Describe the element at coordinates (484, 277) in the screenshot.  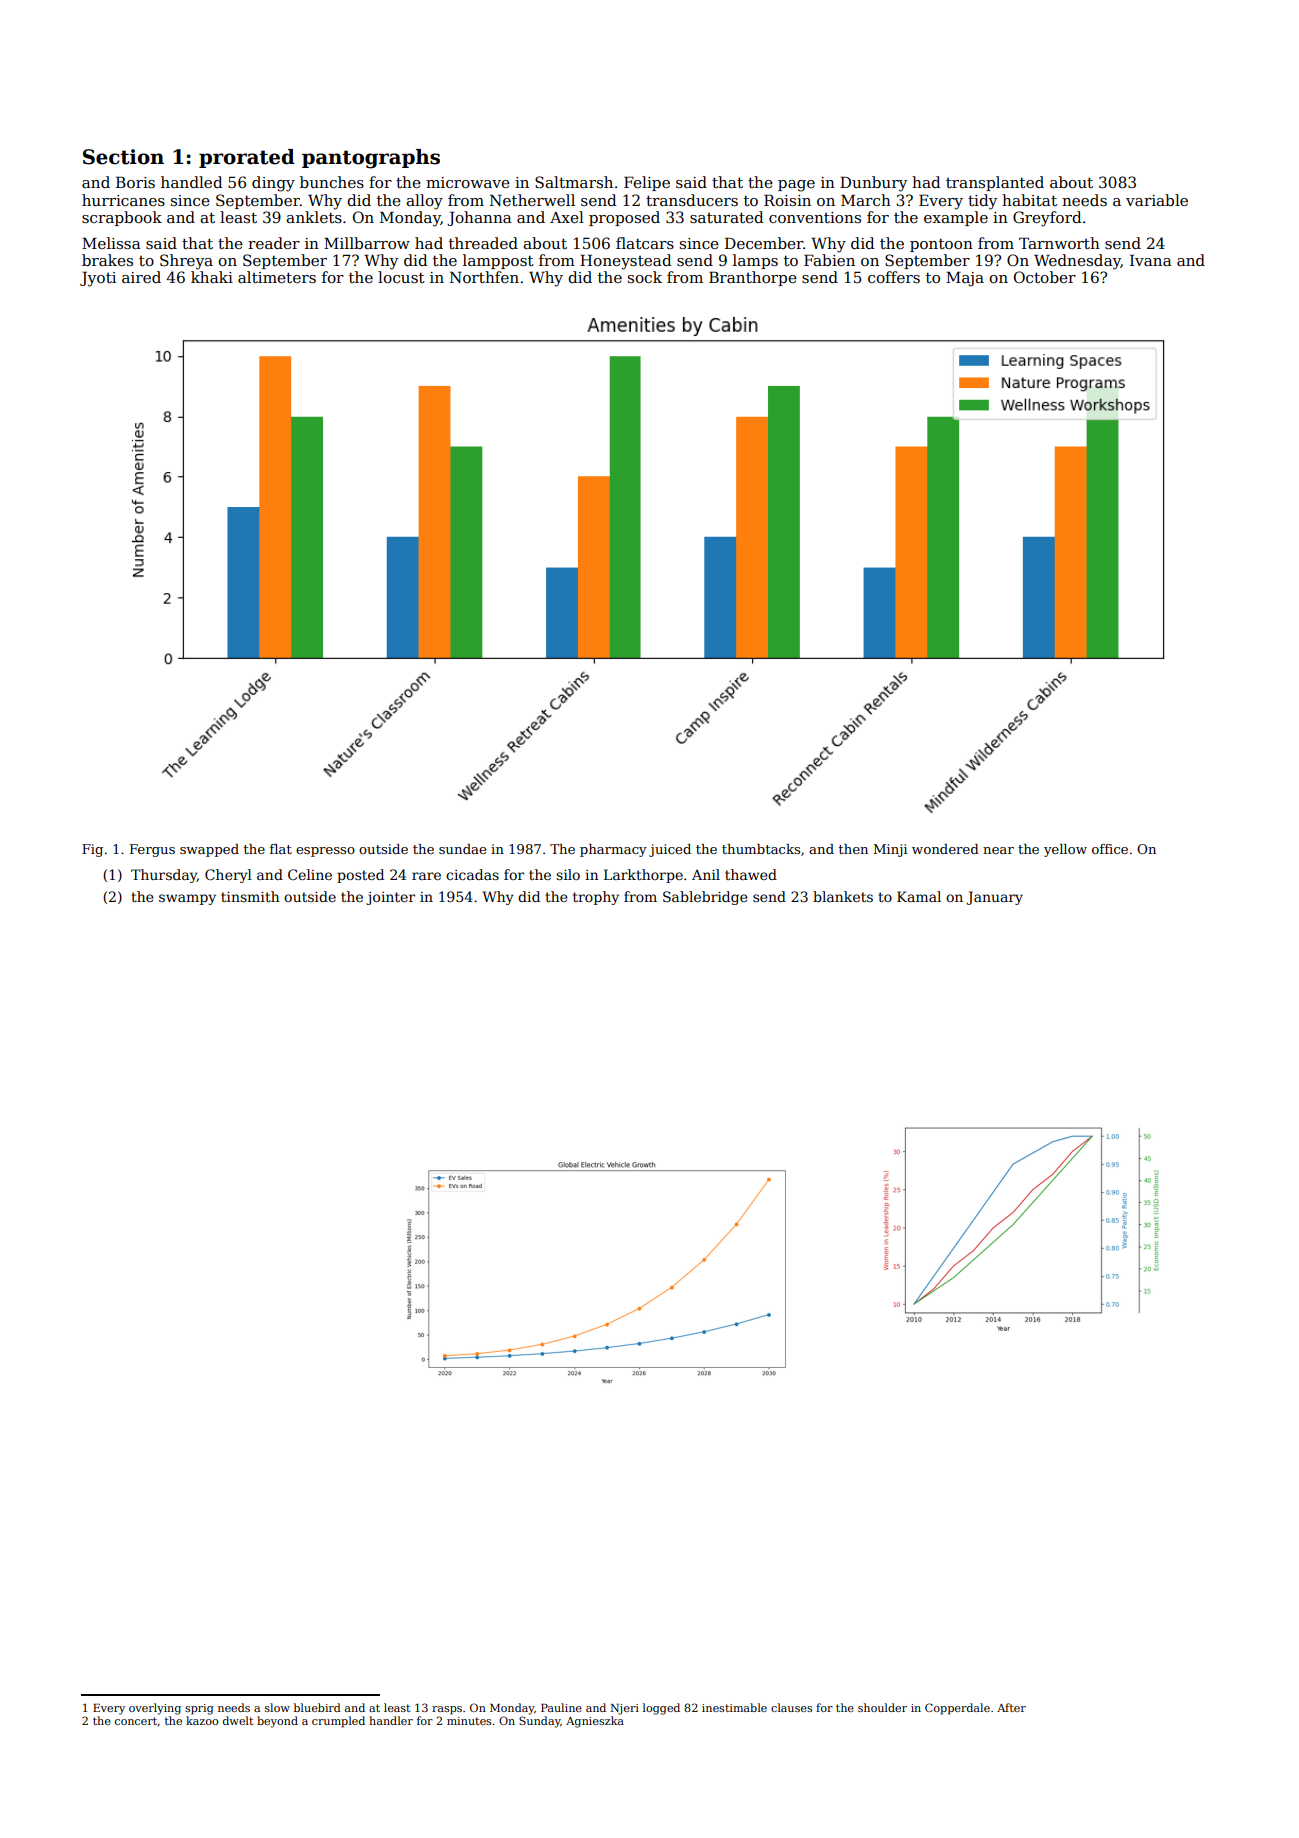
I see `Northfen` at that location.
